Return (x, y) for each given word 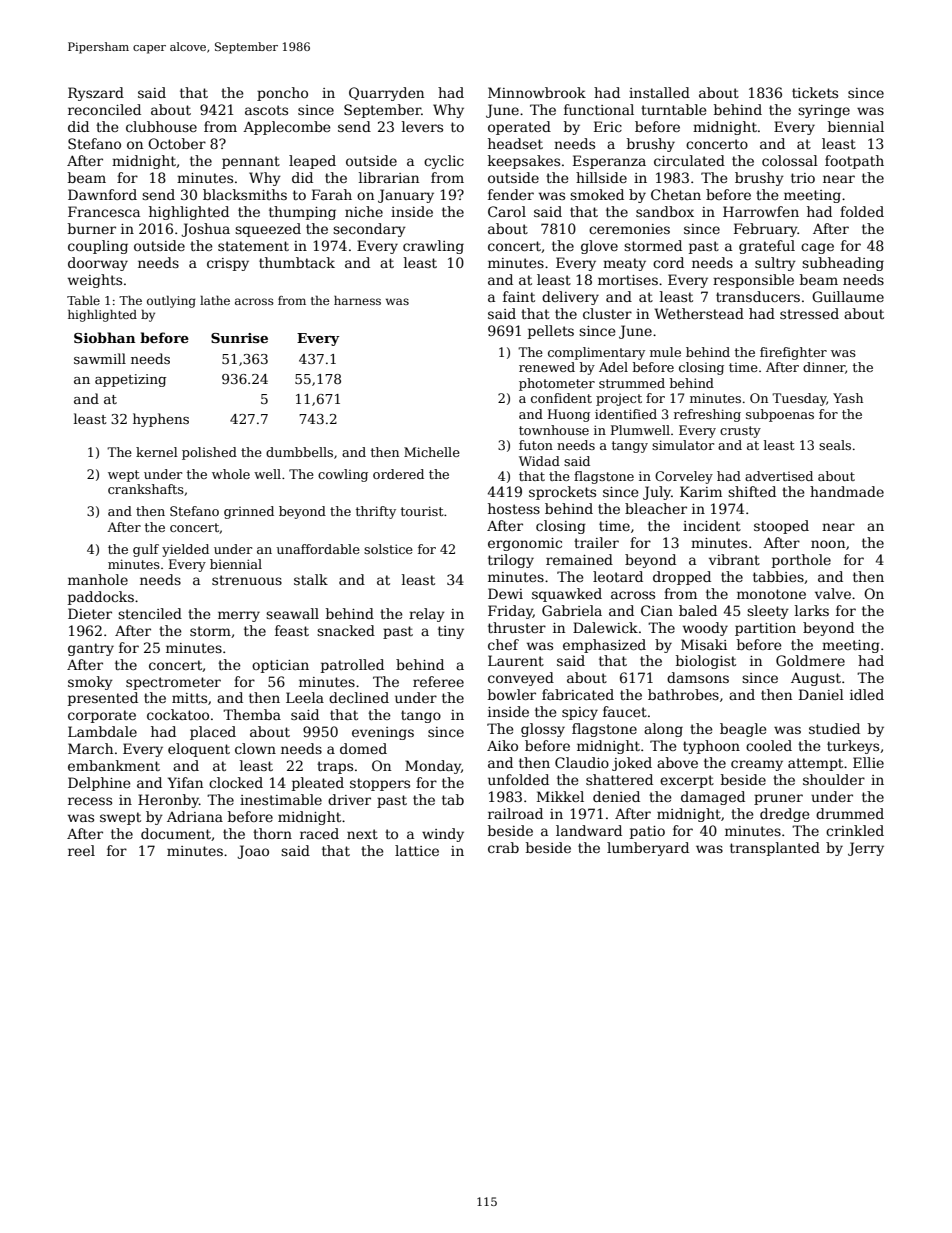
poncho (282, 94)
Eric (608, 126)
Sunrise (239, 338)
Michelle (432, 452)
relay (427, 615)
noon (828, 544)
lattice (417, 850)
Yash (848, 398)
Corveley (684, 477)
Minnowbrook (537, 92)
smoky (90, 683)
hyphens (161, 420)
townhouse (554, 430)
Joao (253, 852)
